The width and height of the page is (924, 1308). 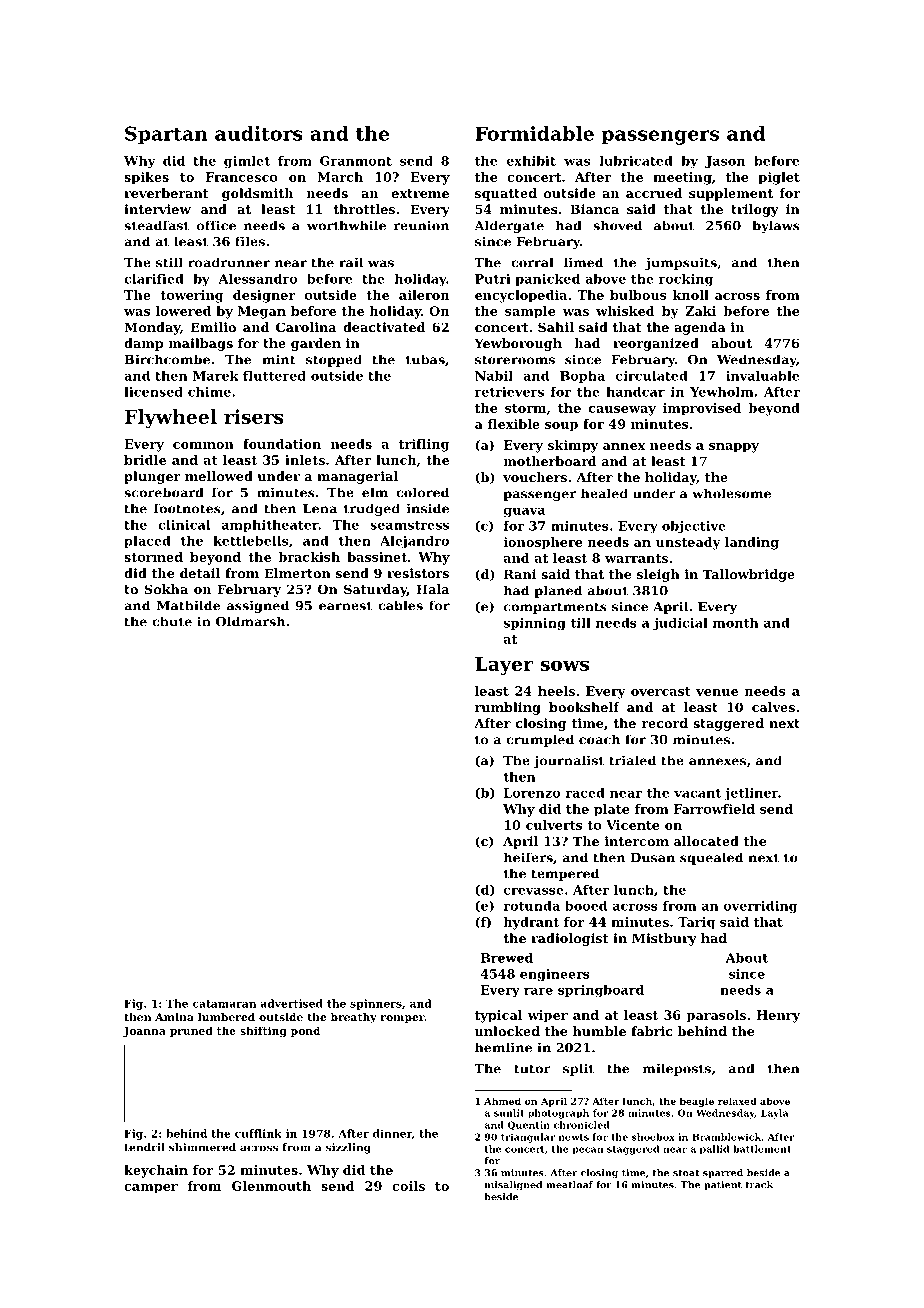 What do you see at coordinates (432, 589) in the page?
I see `Hala` at bounding box center [432, 589].
